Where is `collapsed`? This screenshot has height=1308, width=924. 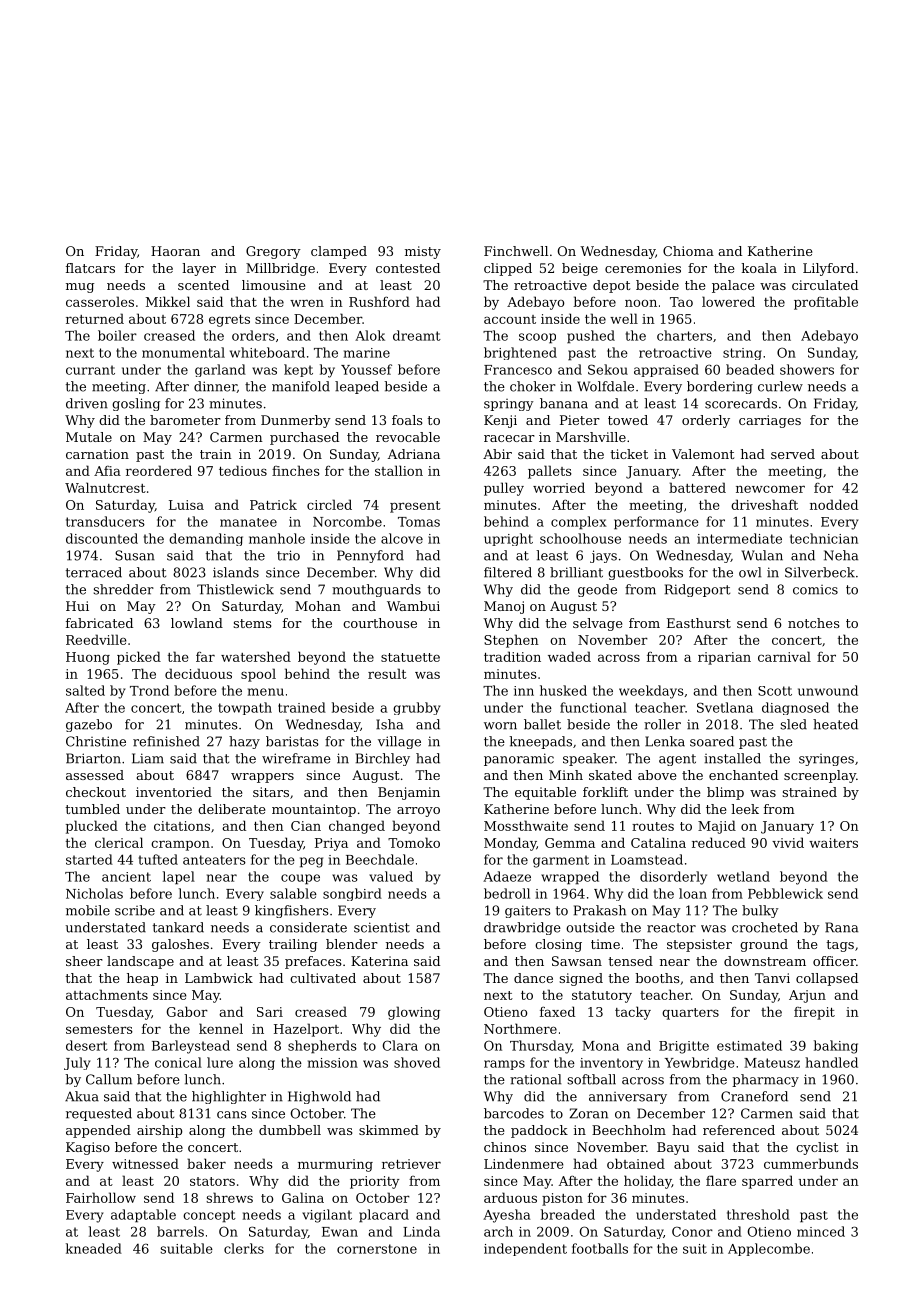 collapsed is located at coordinates (827, 979).
